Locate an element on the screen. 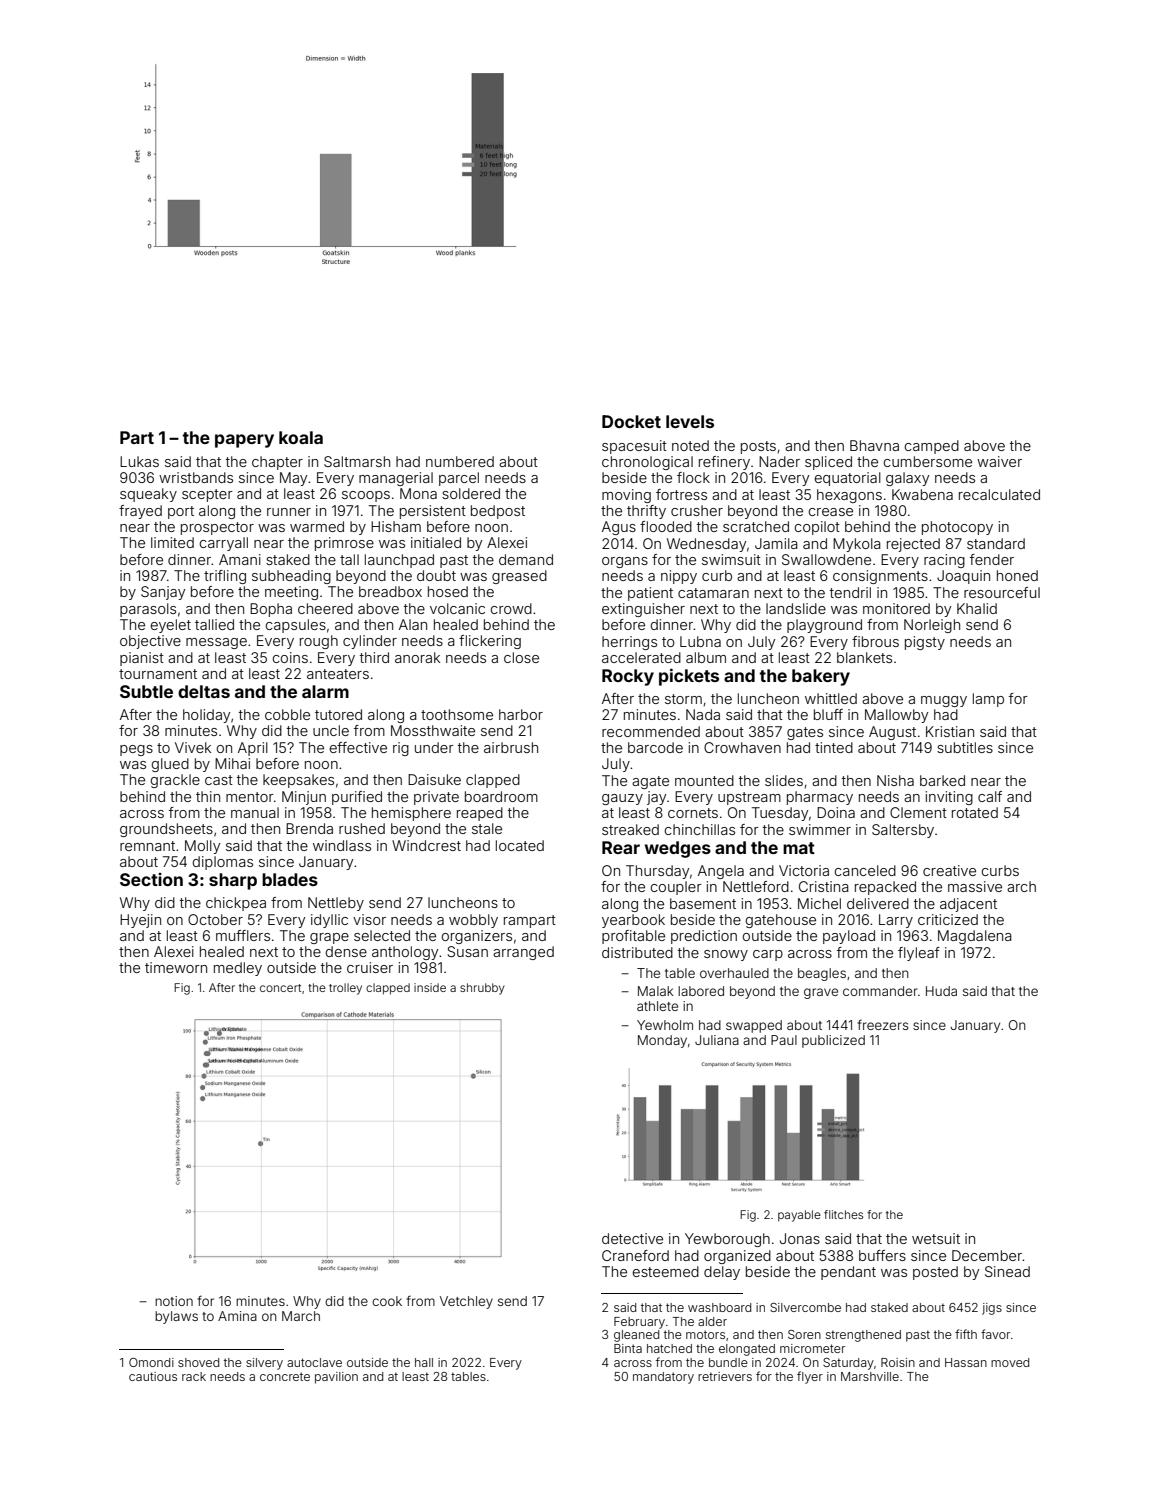 The height and width of the screenshot is (1503, 1161). cautious is located at coordinates (153, 1376).
